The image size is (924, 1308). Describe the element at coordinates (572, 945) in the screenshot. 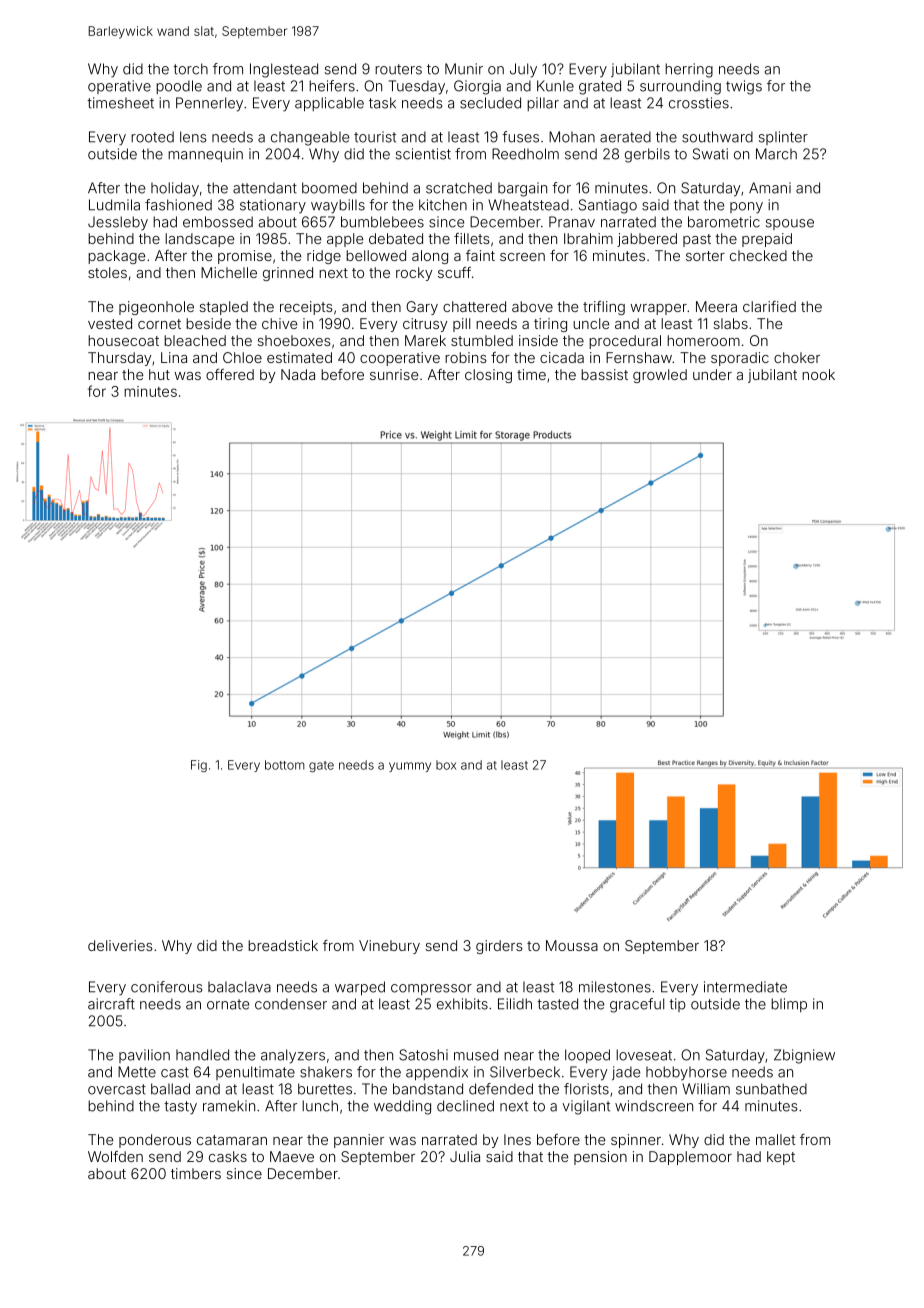

I see `Moussa` at that location.
